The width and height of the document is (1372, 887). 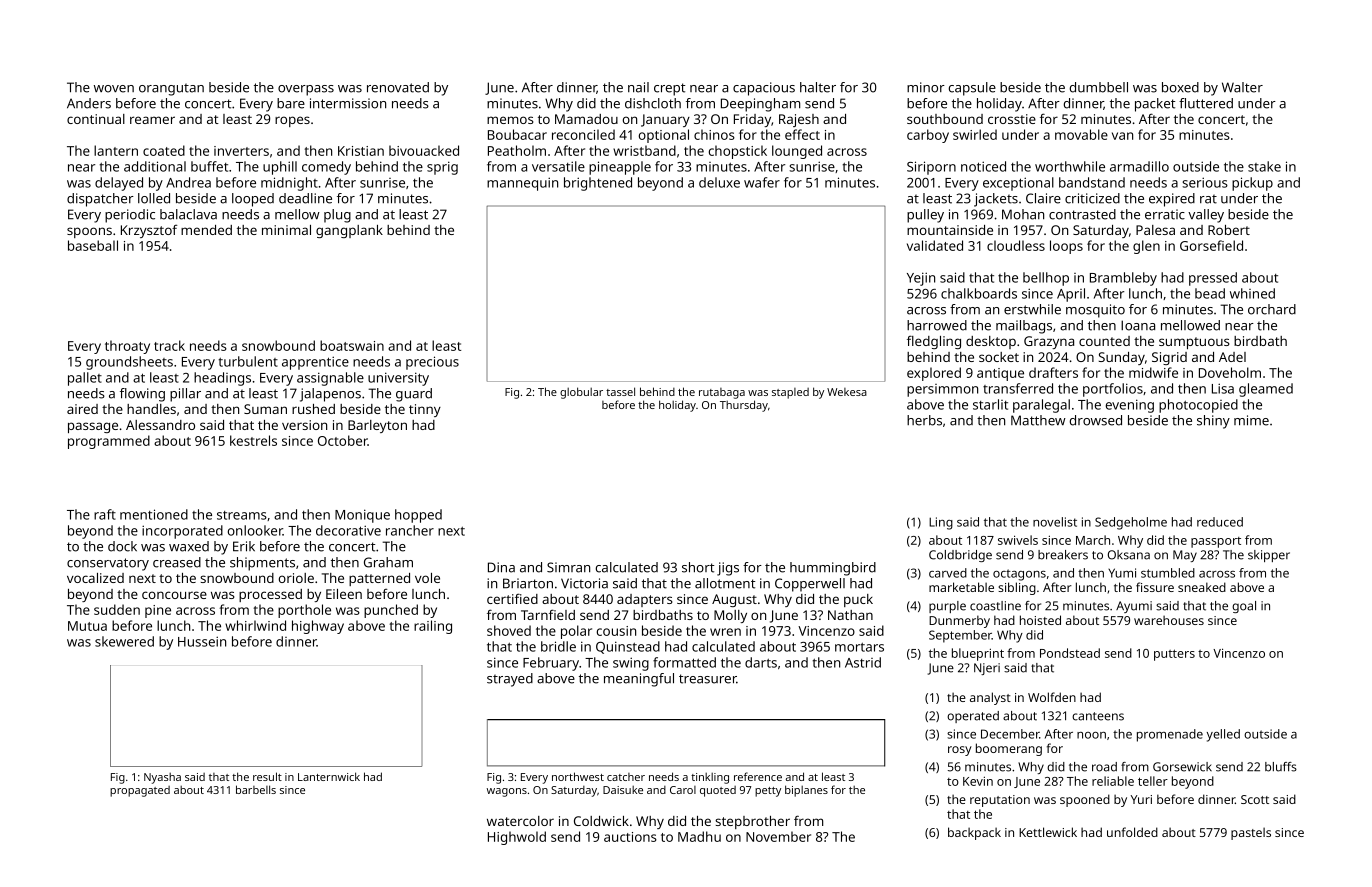 I want to click on bluffs, so click(x=1281, y=767).
